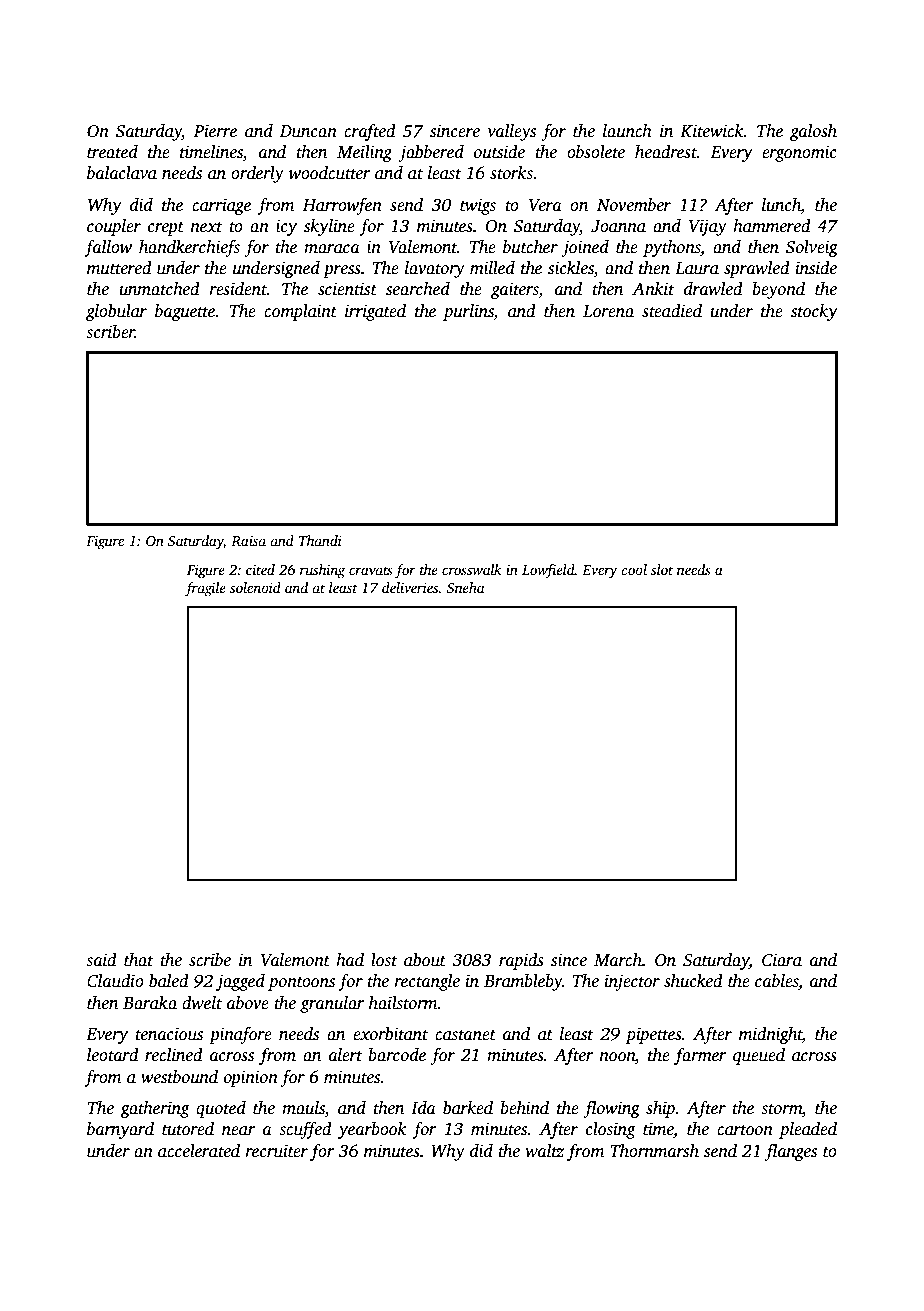 This document has height=1311, width=924. Describe the element at coordinates (662, 569) in the document. I see `slot` at that location.
